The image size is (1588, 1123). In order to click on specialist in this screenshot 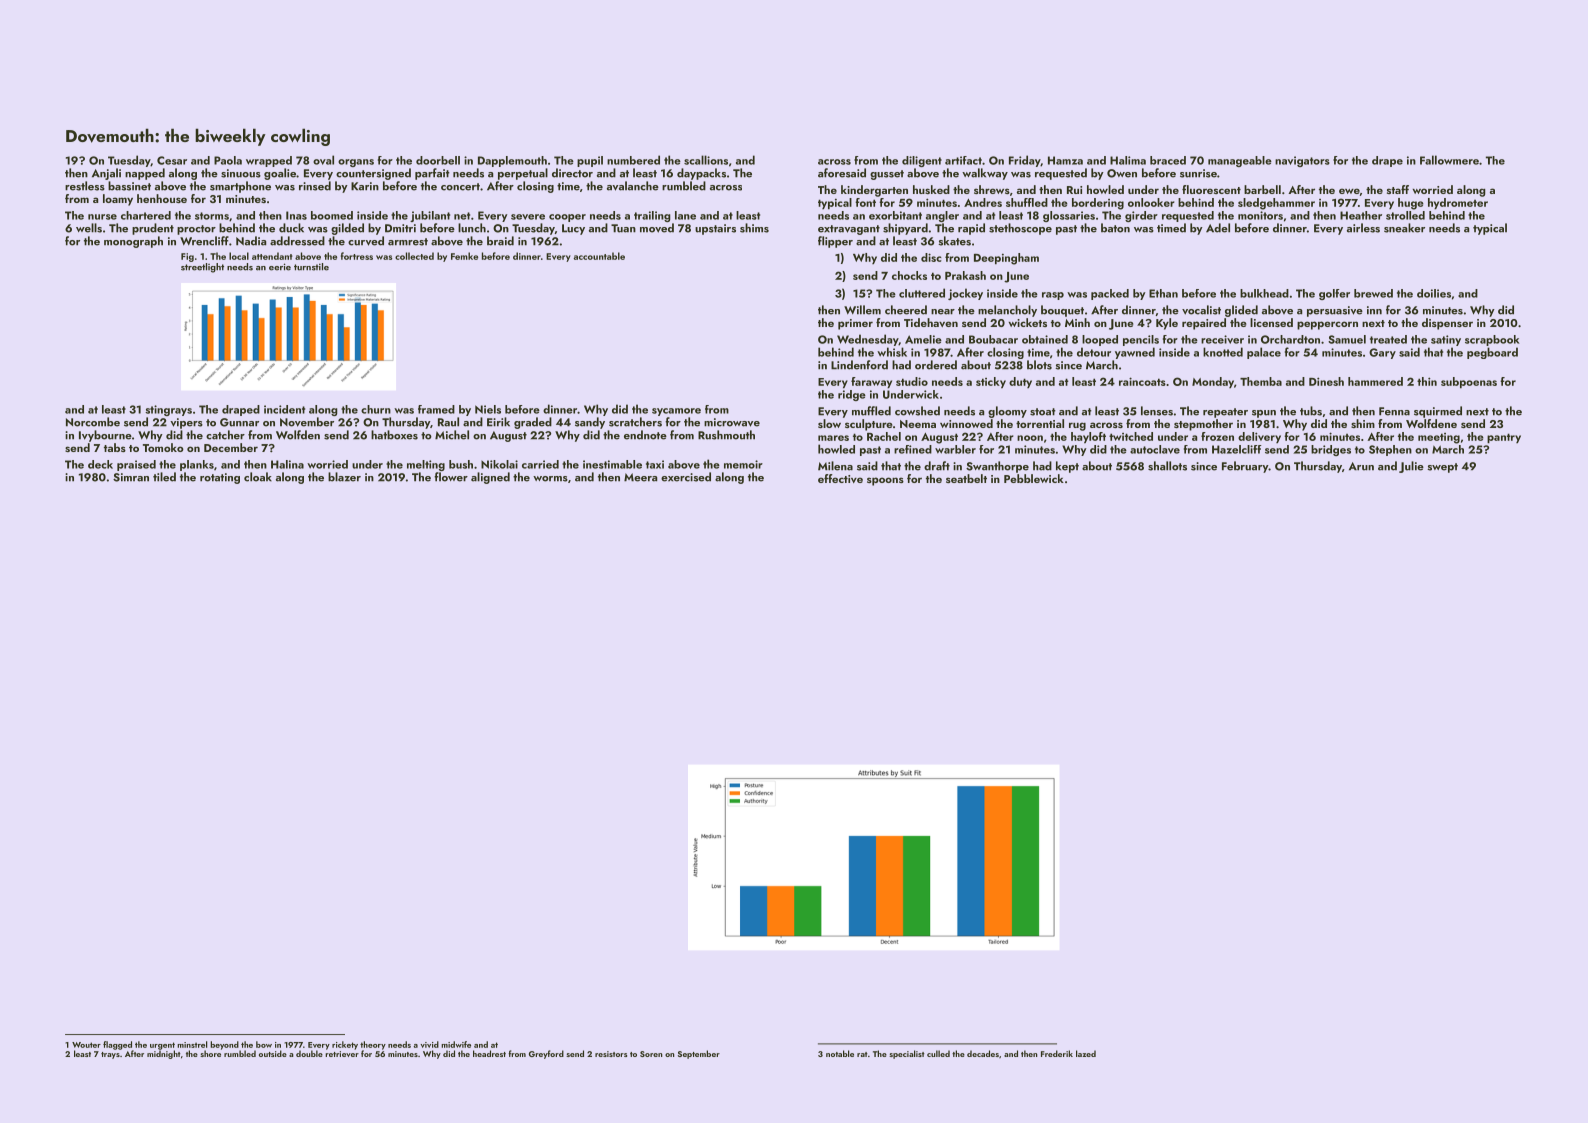, I will do `click(907, 1054)`.
